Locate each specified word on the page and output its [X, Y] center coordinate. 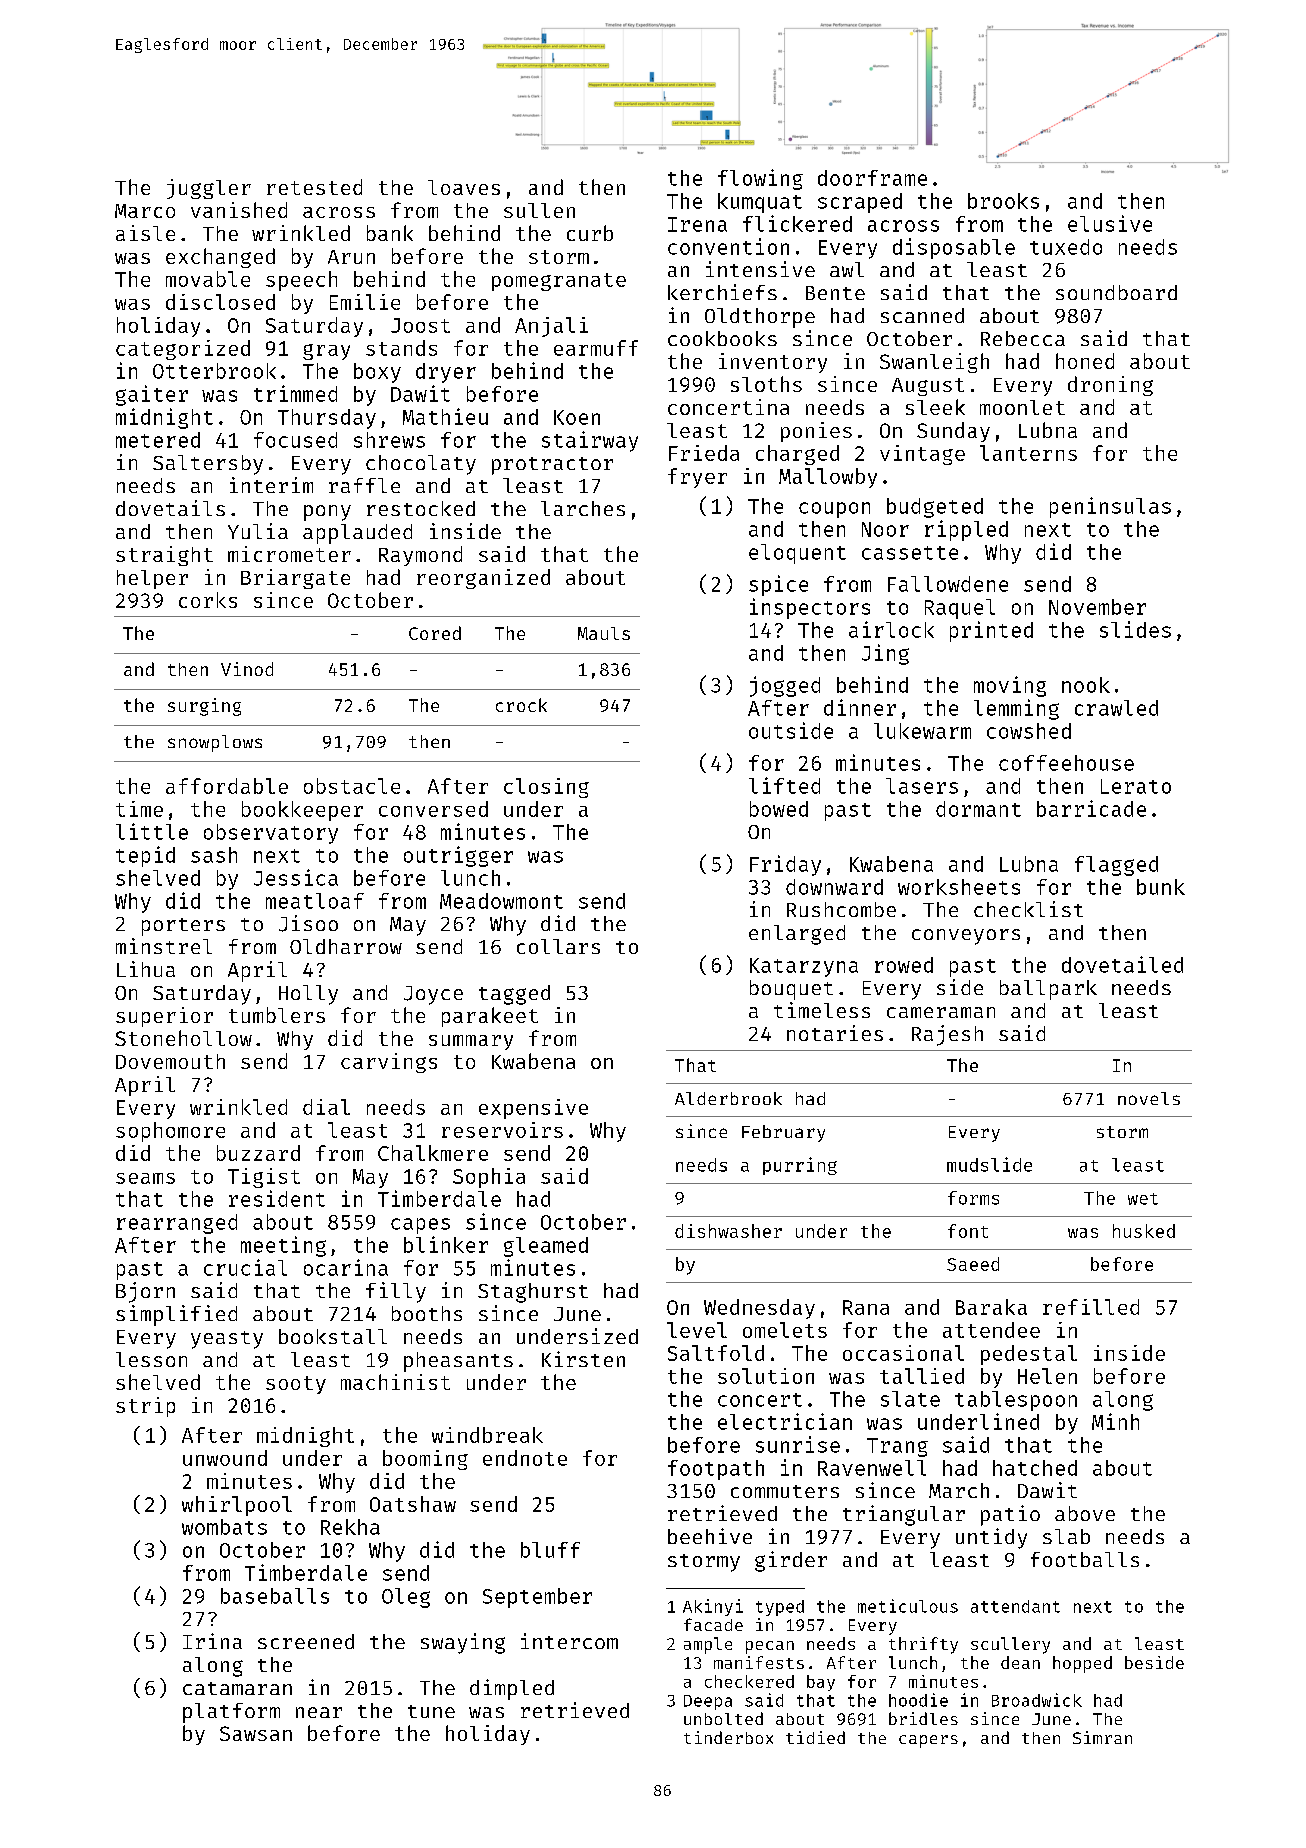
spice [778, 585]
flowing [760, 179]
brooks [1003, 201]
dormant [978, 809]
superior [164, 1017]
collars [558, 946]
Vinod [247, 669]
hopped [1082, 1664]
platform [231, 1713]
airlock [891, 629]
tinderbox [728, 1737]
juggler [209, 189]
